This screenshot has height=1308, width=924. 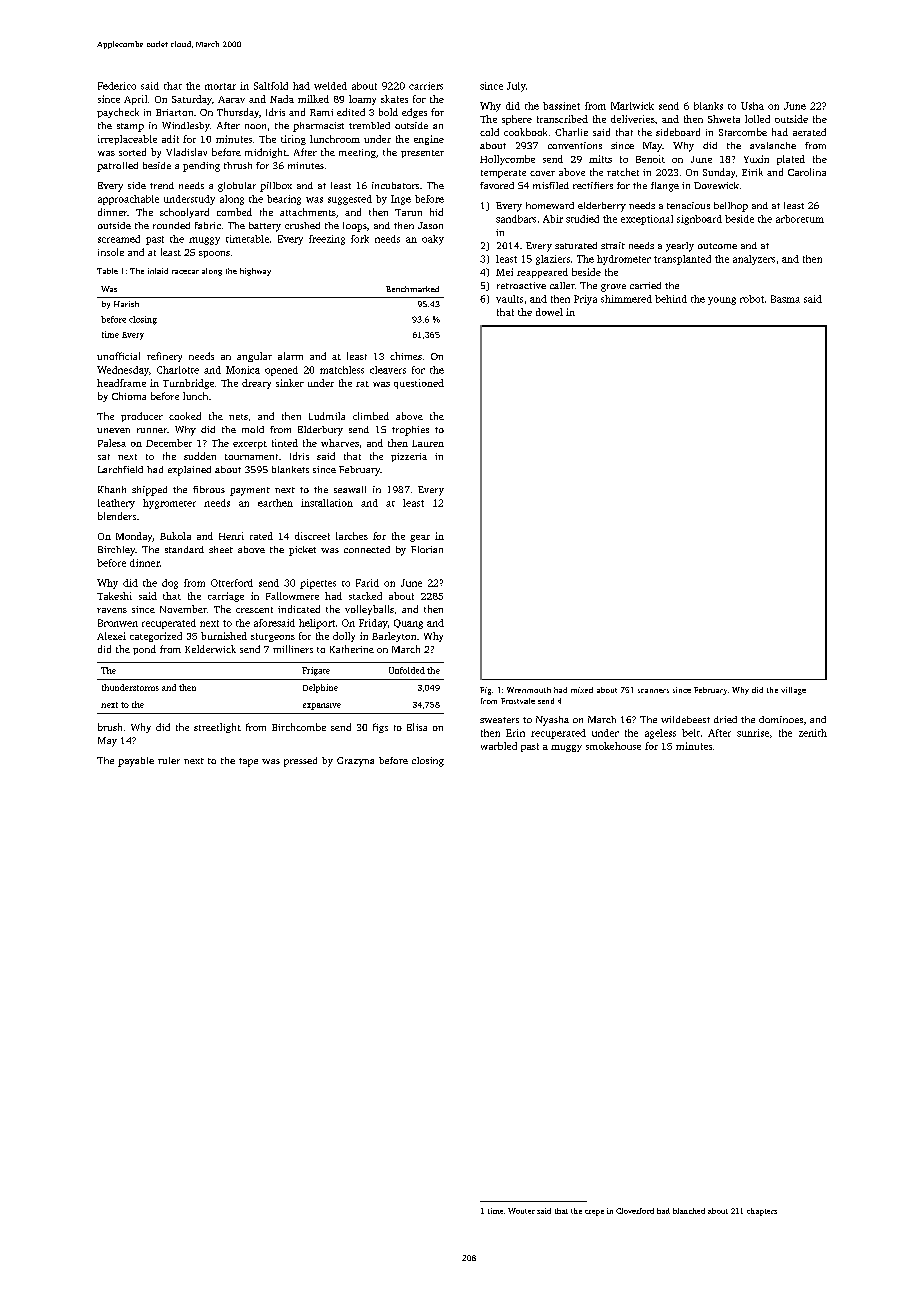 I want to click on questioned, so click(x=419, y=384).
